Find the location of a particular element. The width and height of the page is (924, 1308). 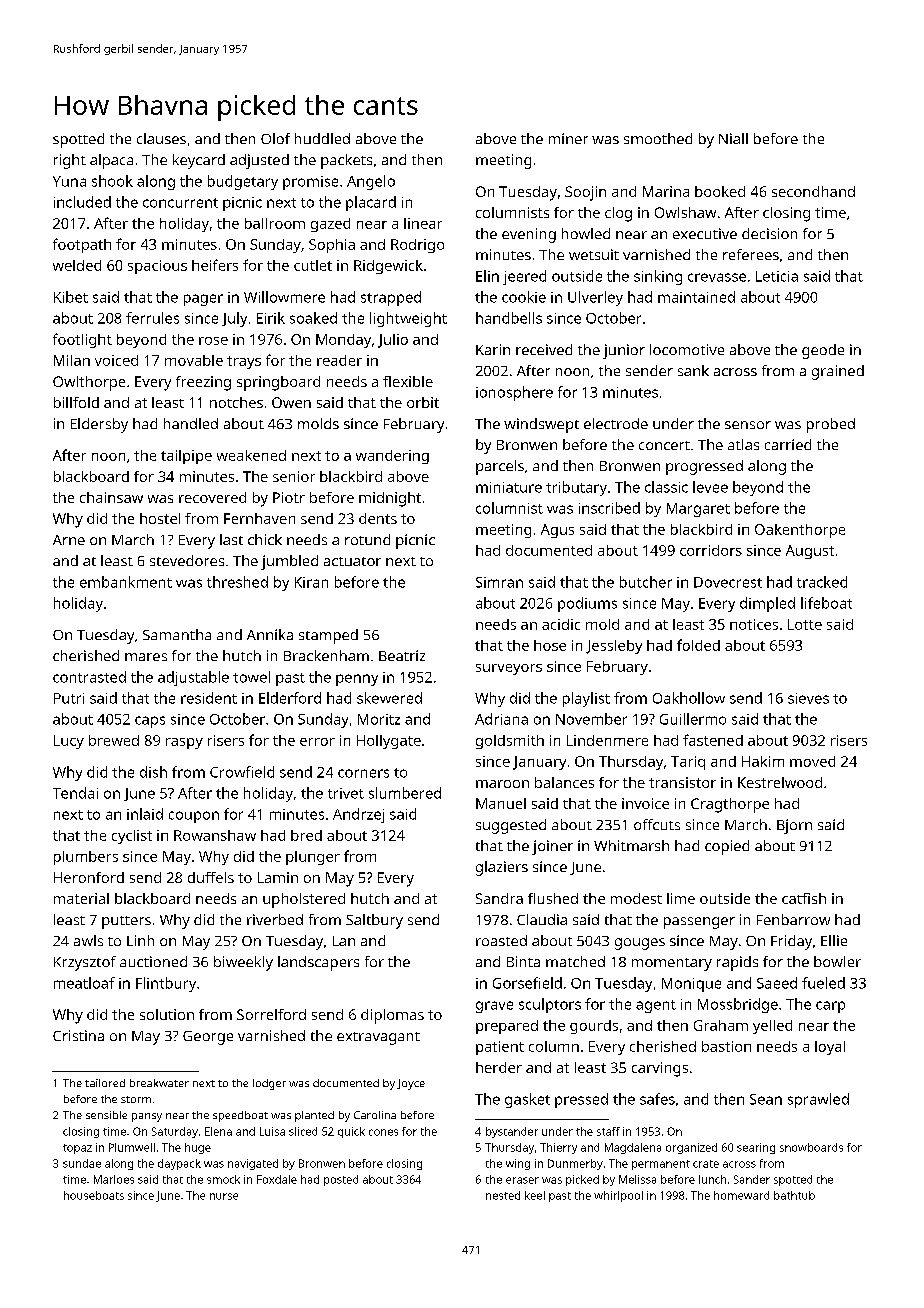

Niall is located at coordinates (733, 138).
